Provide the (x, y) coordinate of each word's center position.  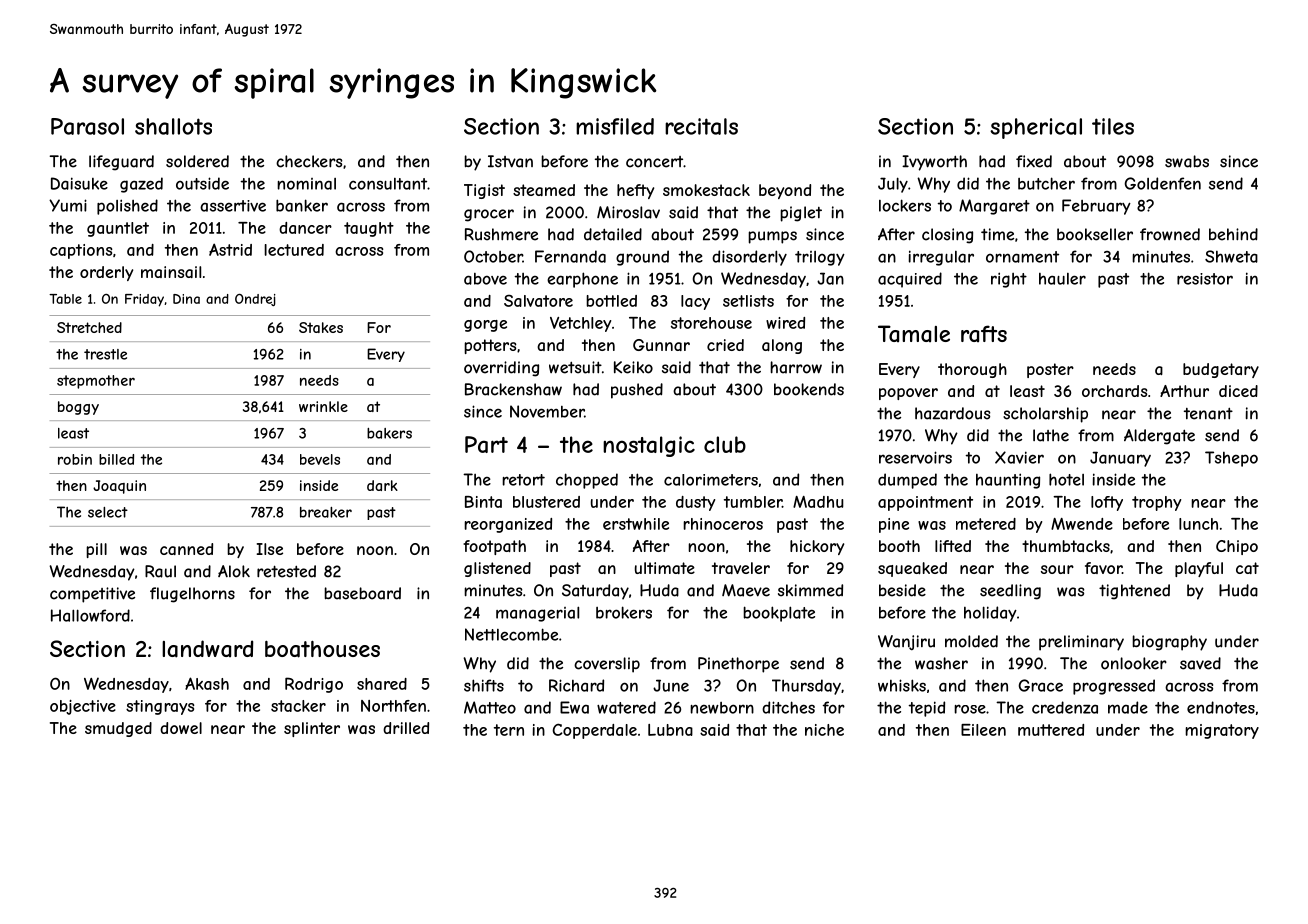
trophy (1156, 503)
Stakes (321, 327)
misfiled (615, 126)
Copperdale (594, 731)
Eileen (983, 730)
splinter (312, 729)
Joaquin (119, 487)
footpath (494, 547)
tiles (1113, 126)
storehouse (711, 323)
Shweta (1231, 256)
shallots (173, 126)
